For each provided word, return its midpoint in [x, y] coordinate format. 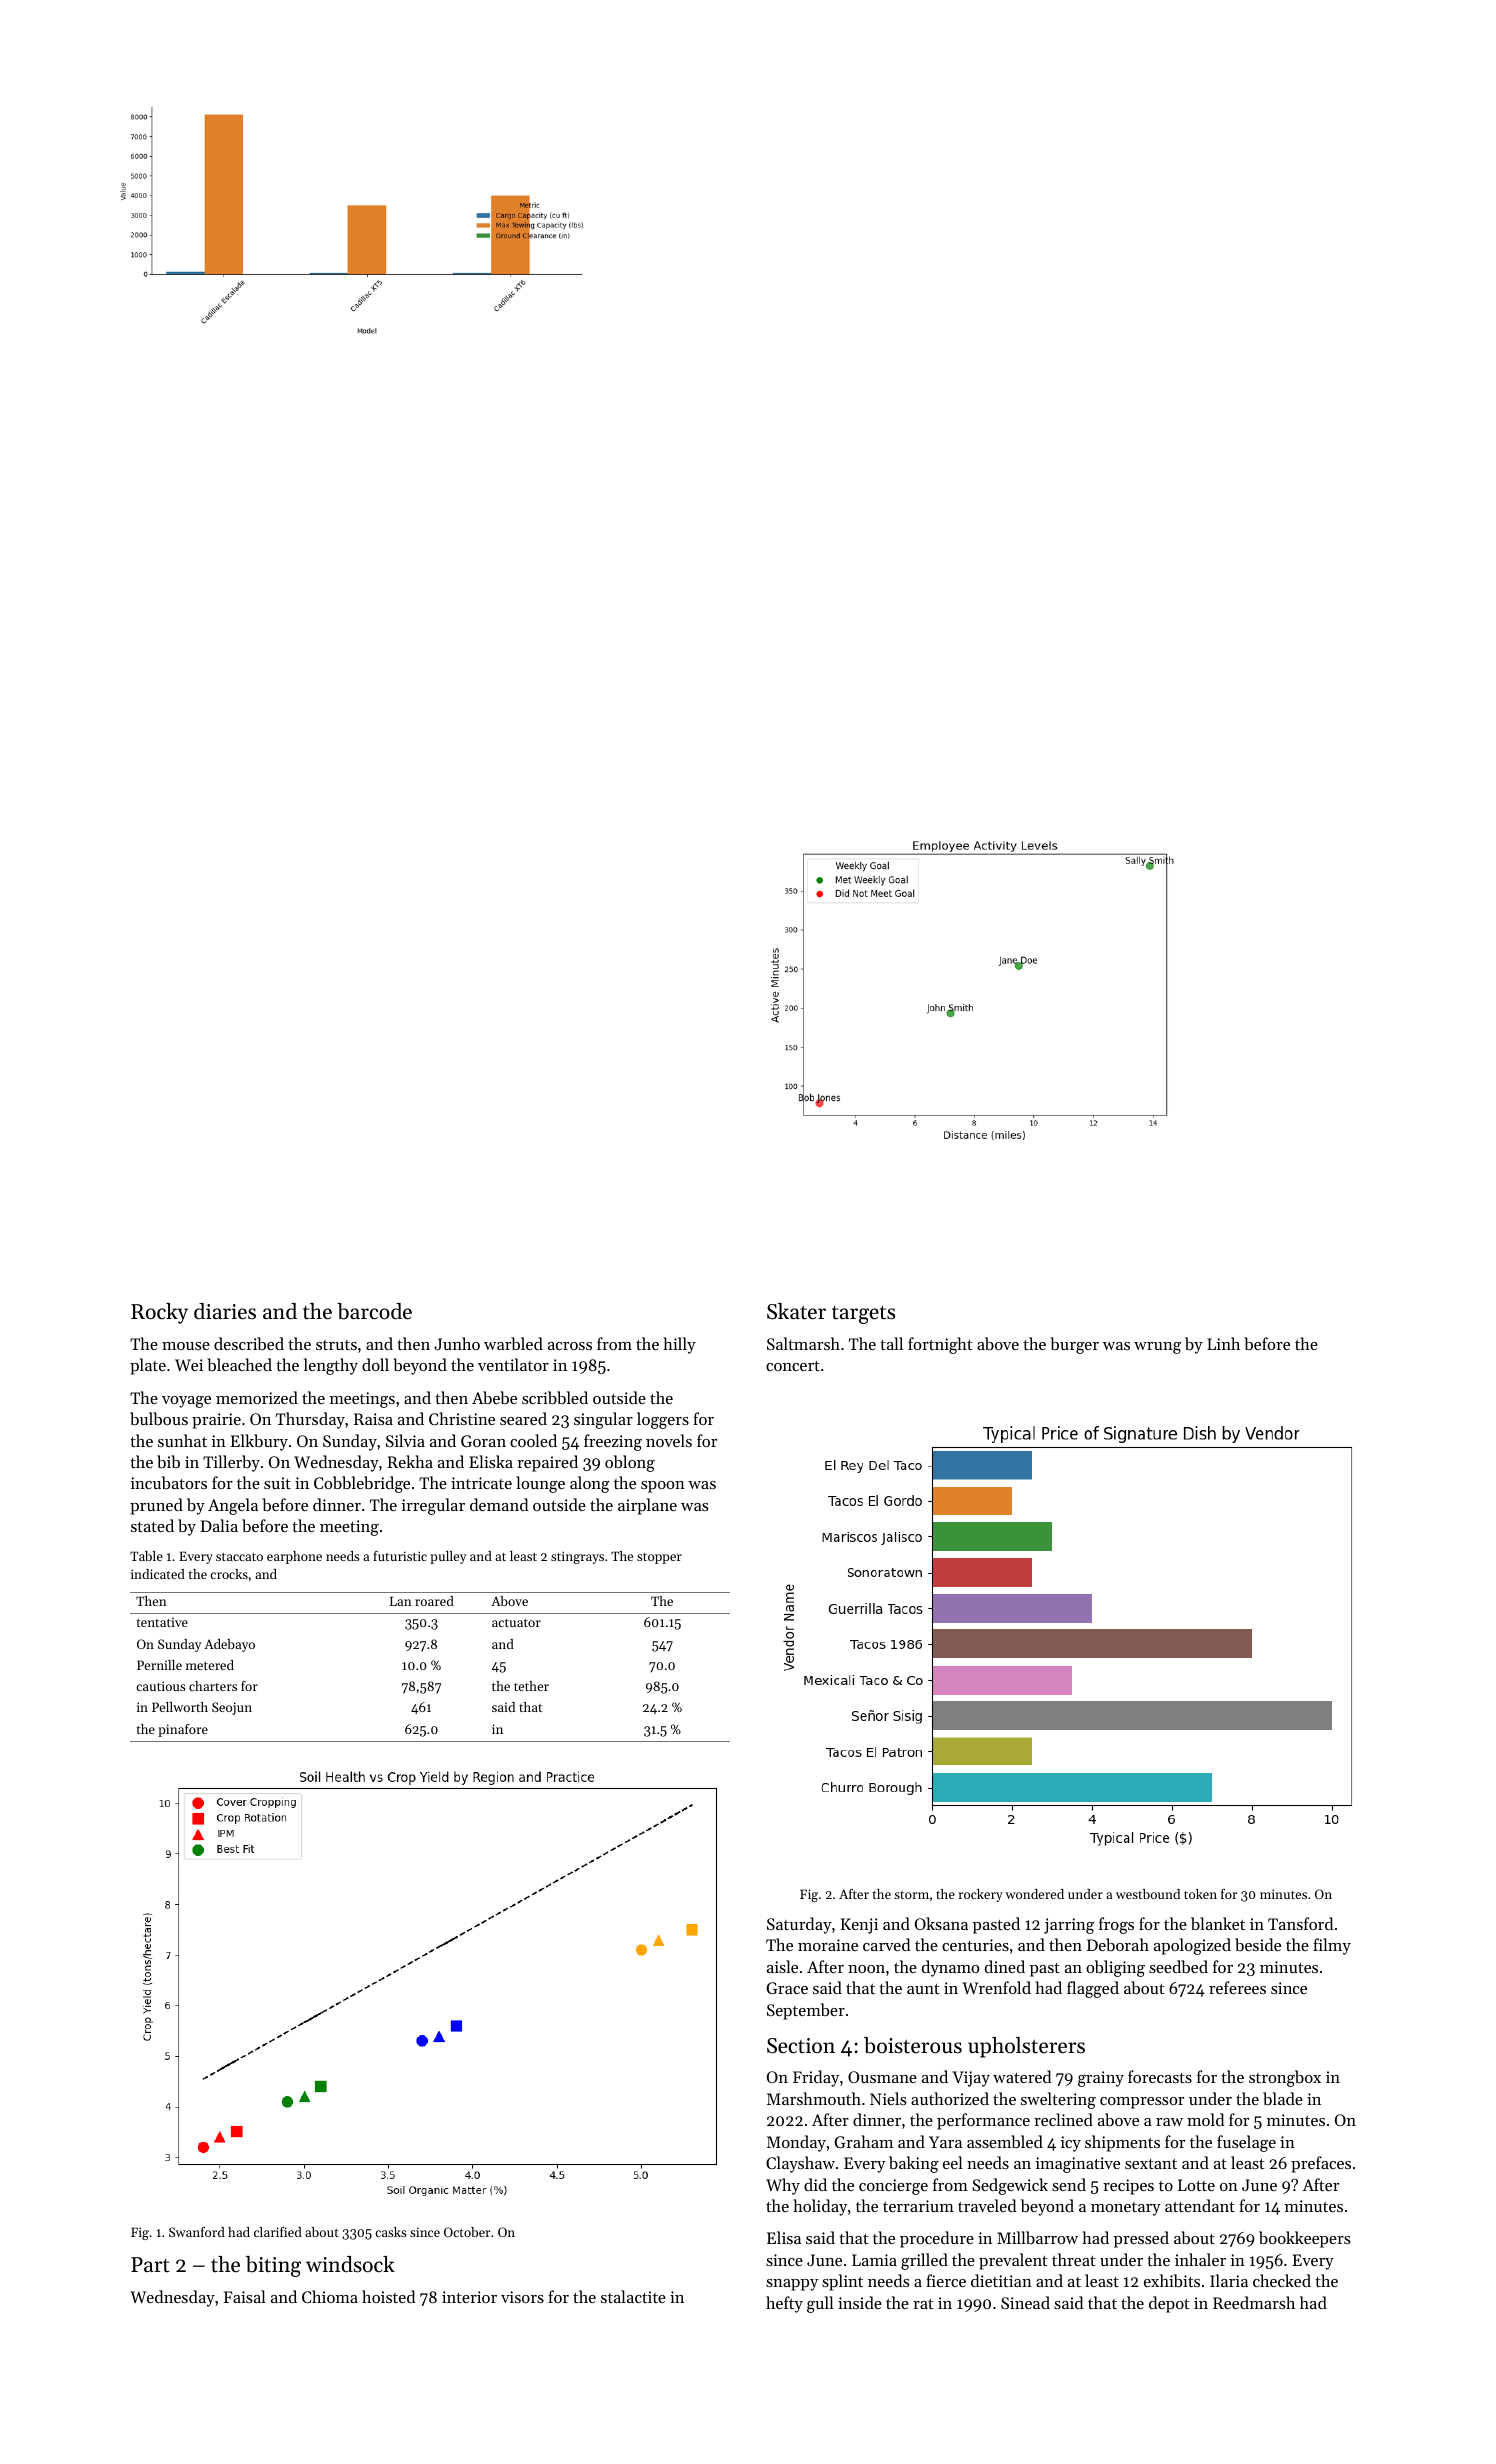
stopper [659, 1558]
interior [469, 2297]
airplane [647, 1506]
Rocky [159, 1313]
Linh [1223, 1343]
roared [434, 1601]
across [570, 1346]
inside [860, 2302]
